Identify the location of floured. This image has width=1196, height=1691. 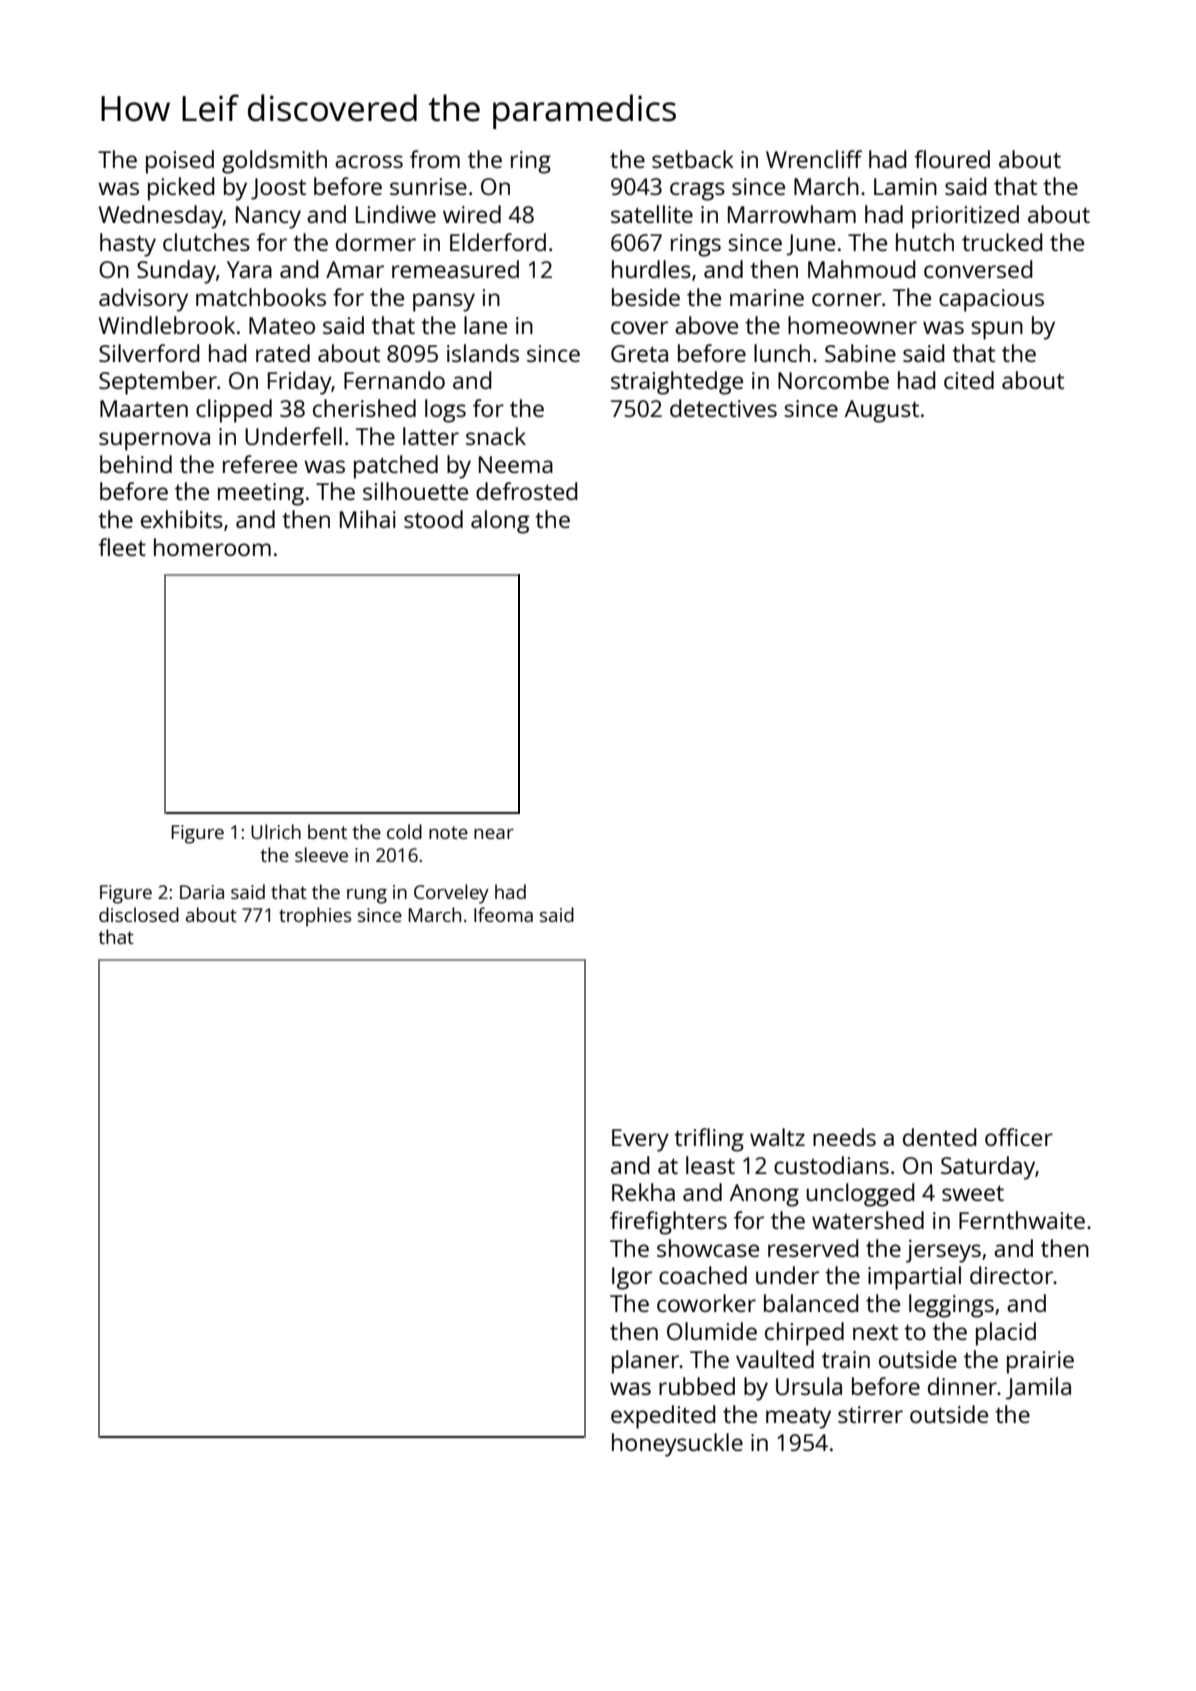
(952, 159).
